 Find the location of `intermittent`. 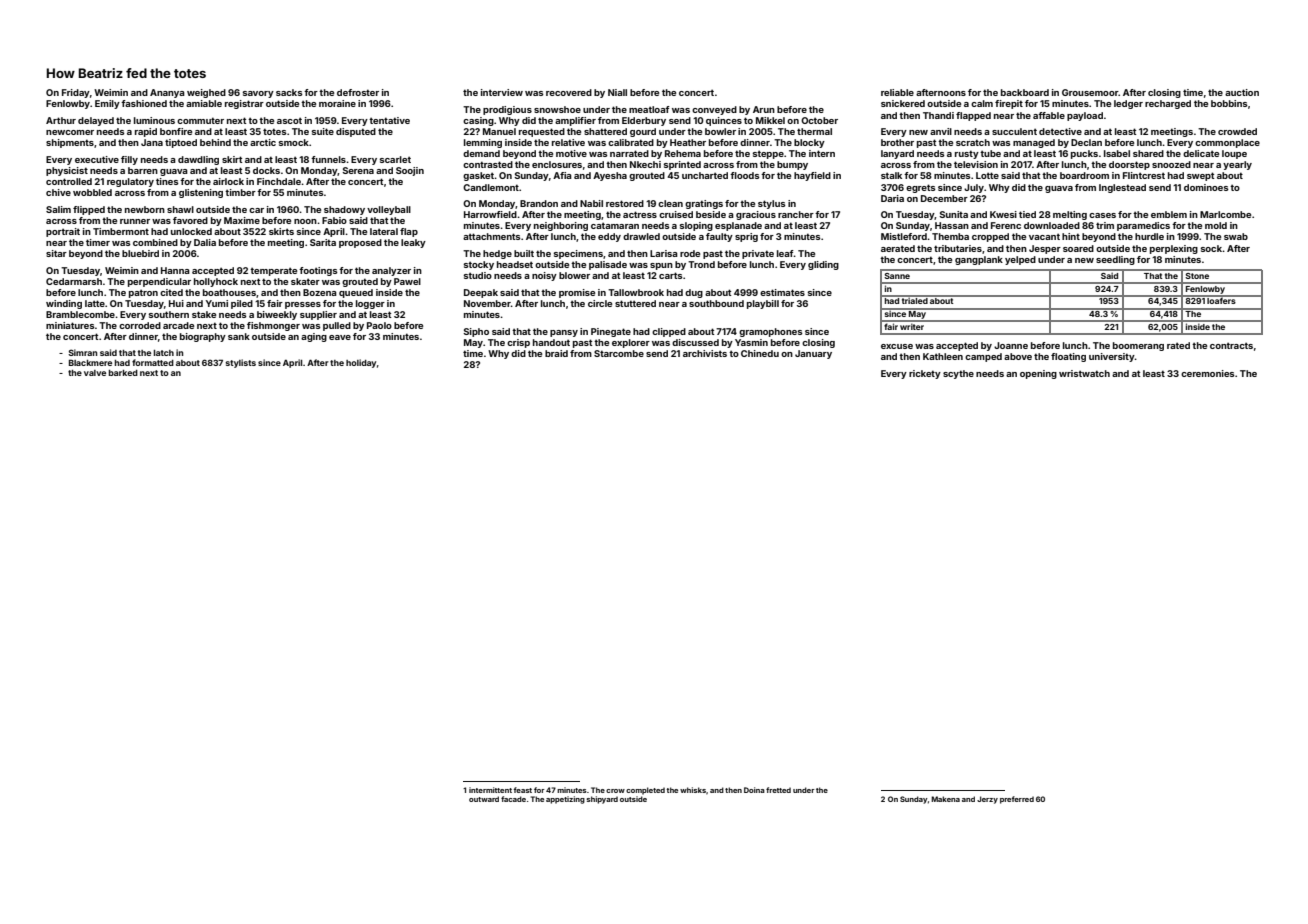

intermittent is located at coordinates (490, 790).
